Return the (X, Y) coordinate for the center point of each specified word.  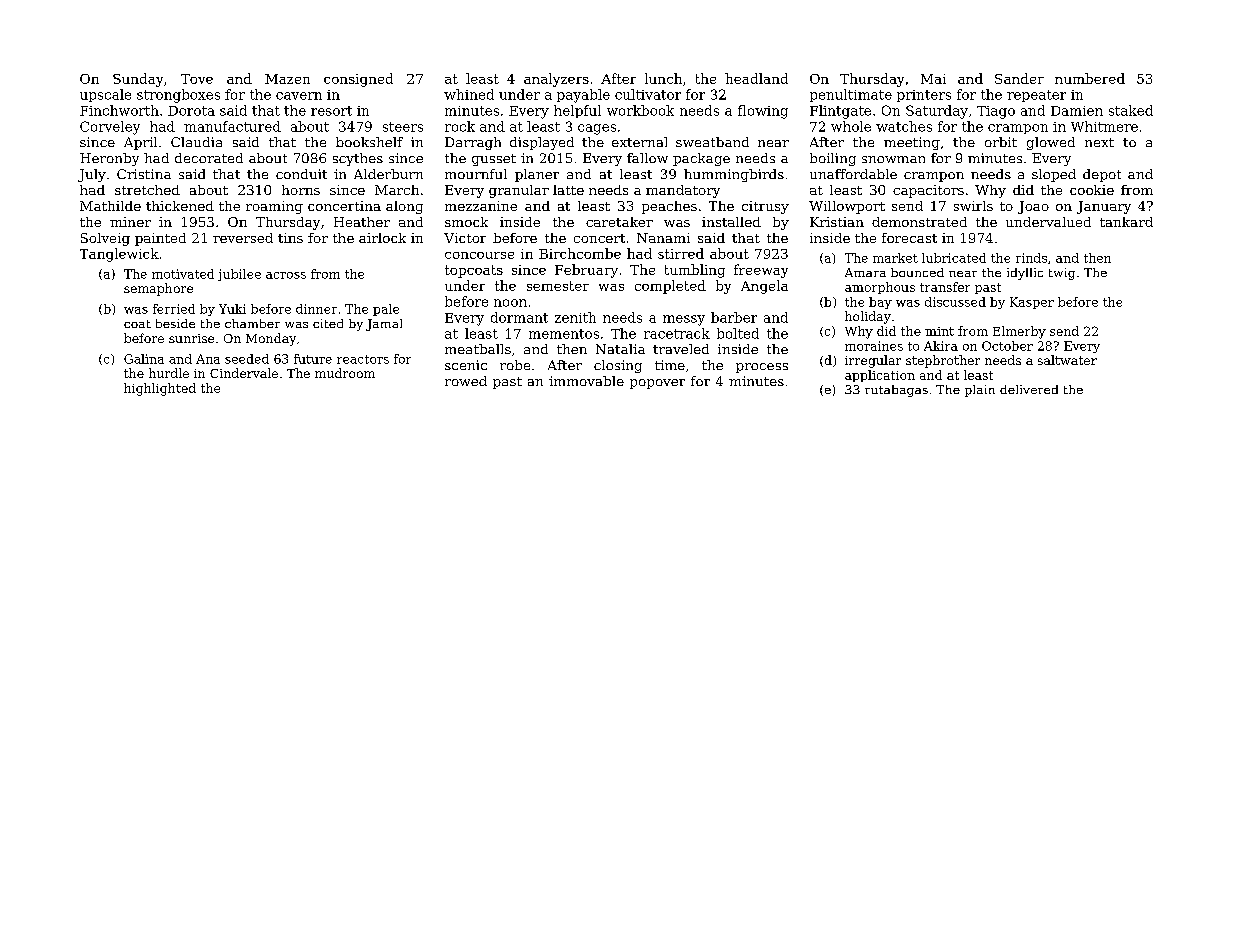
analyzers (556, 80)
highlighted (160, 389)
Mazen (287, 79)
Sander (1019, 78)
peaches (669, 207)
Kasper (1032, 303)
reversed (243, 238)
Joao (1033, 207)
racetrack (677, 333)
